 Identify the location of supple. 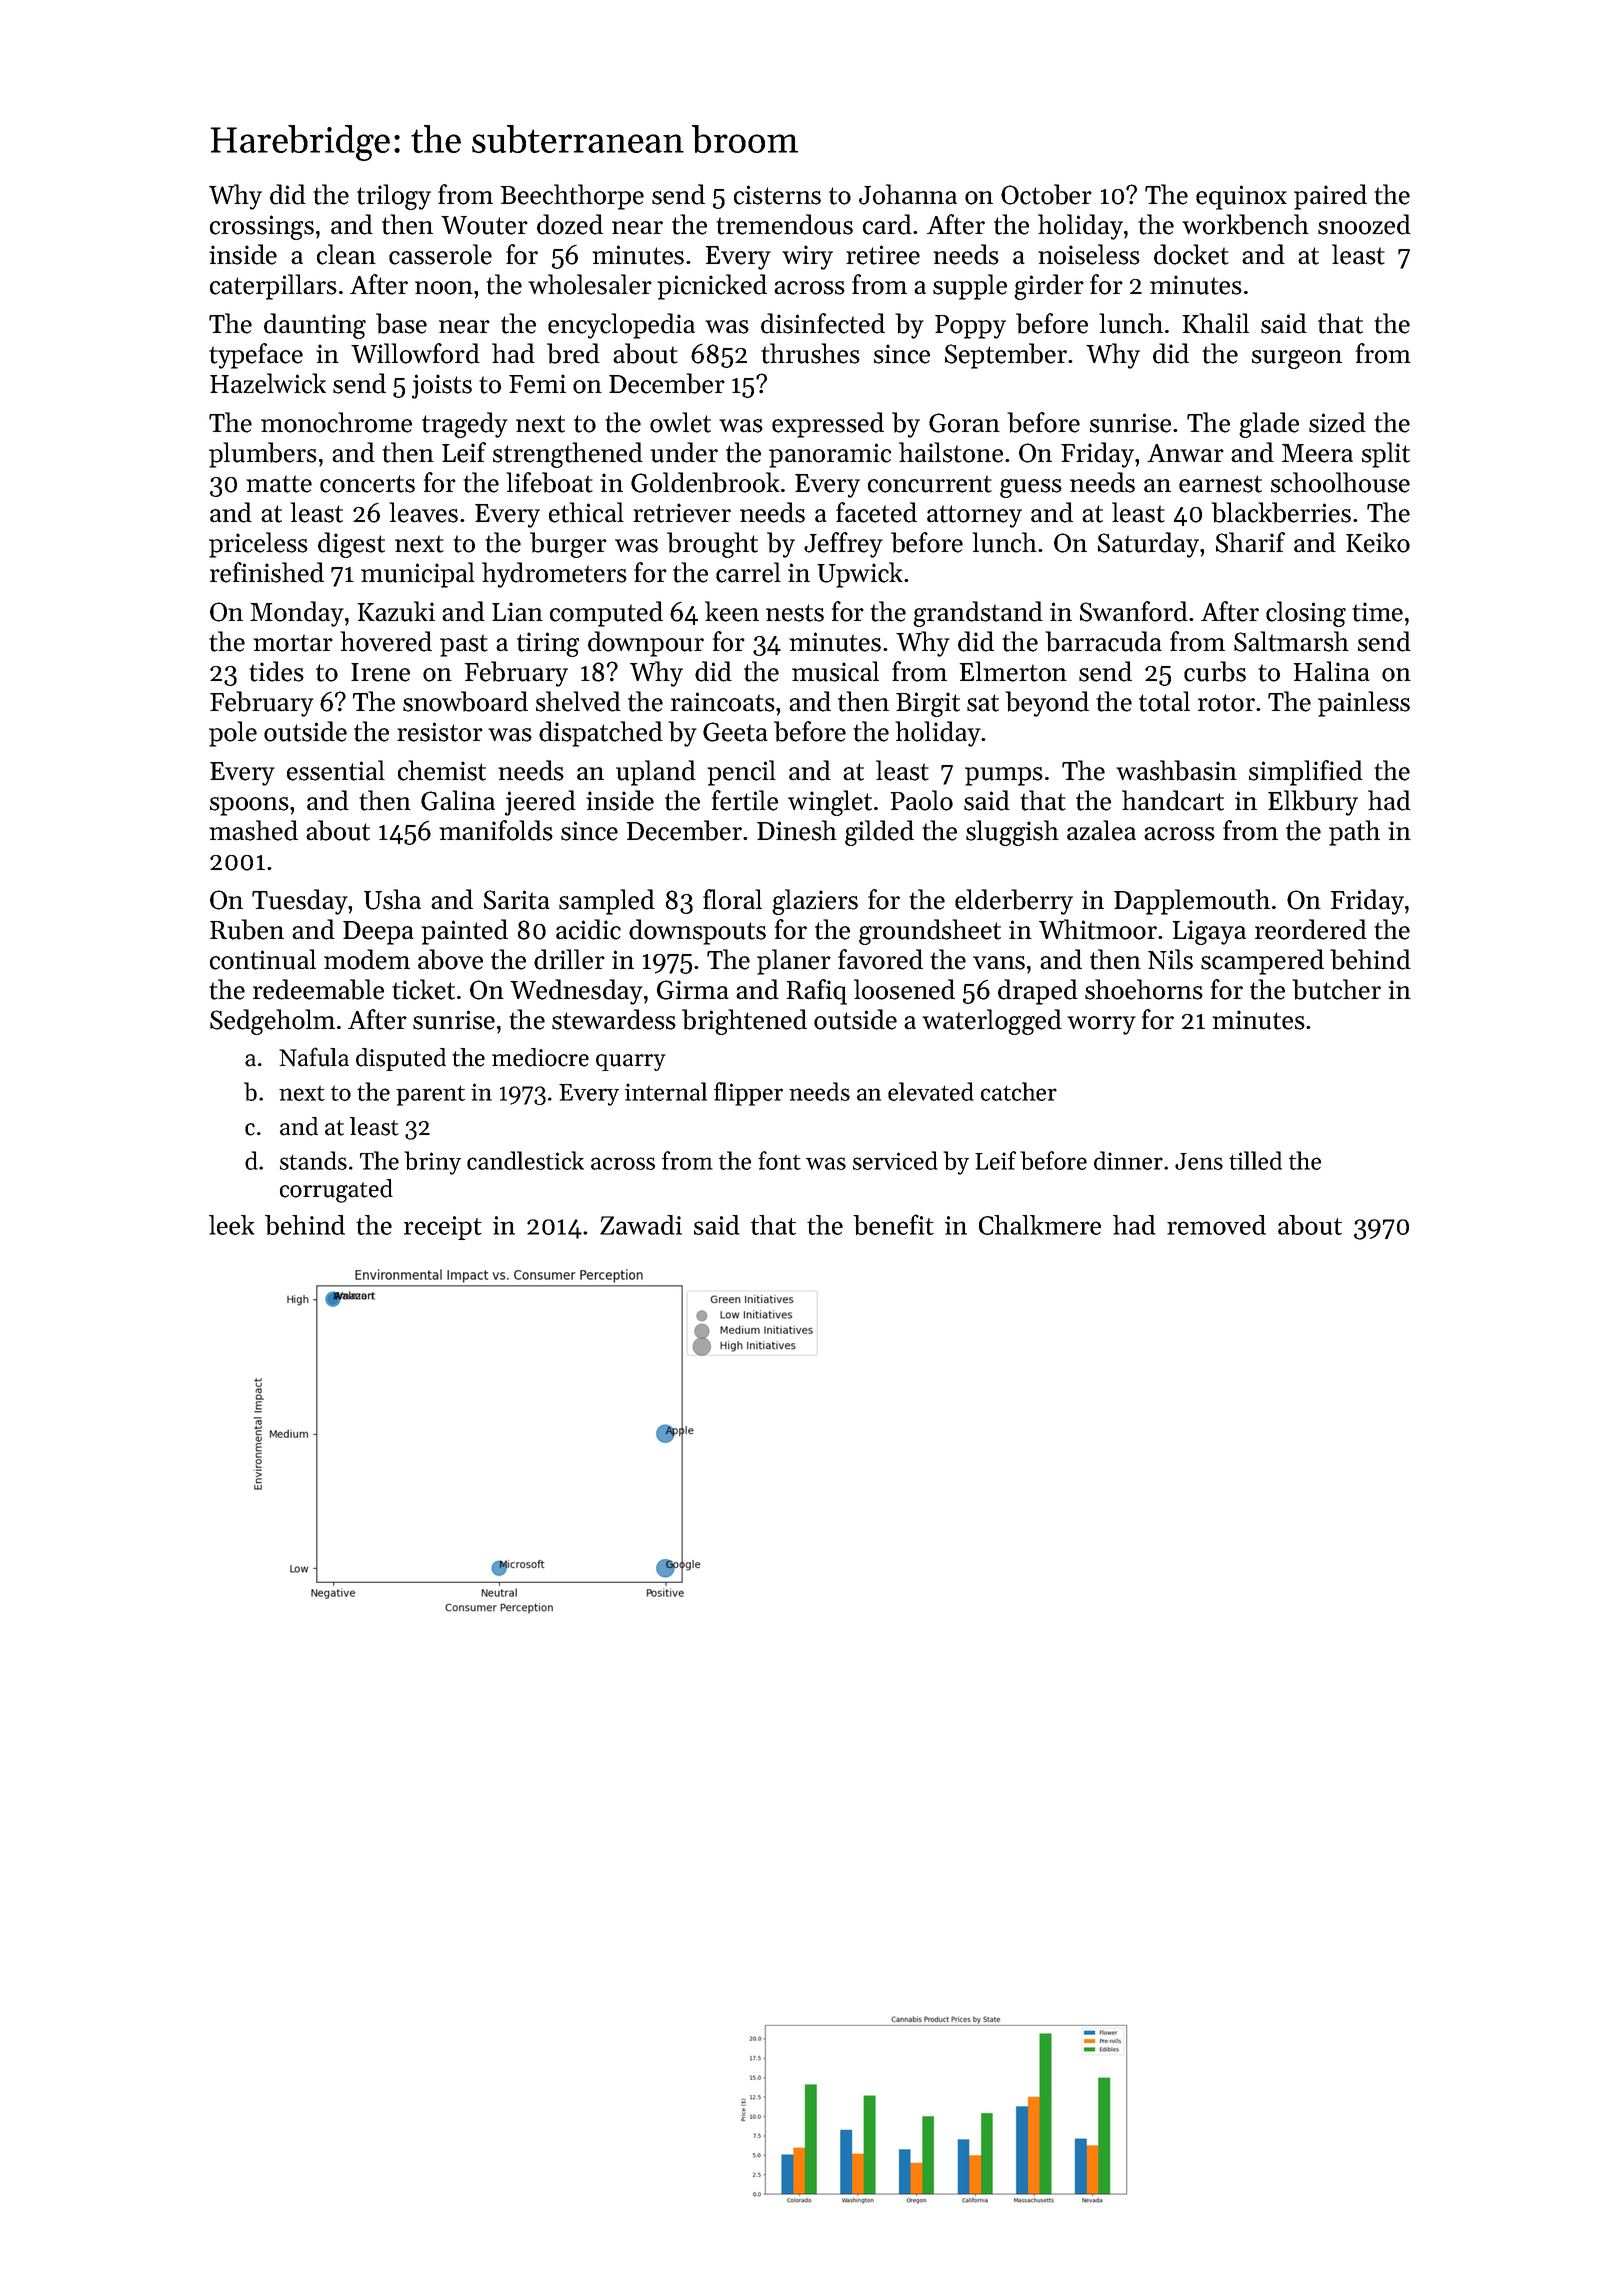
(970, 287).
